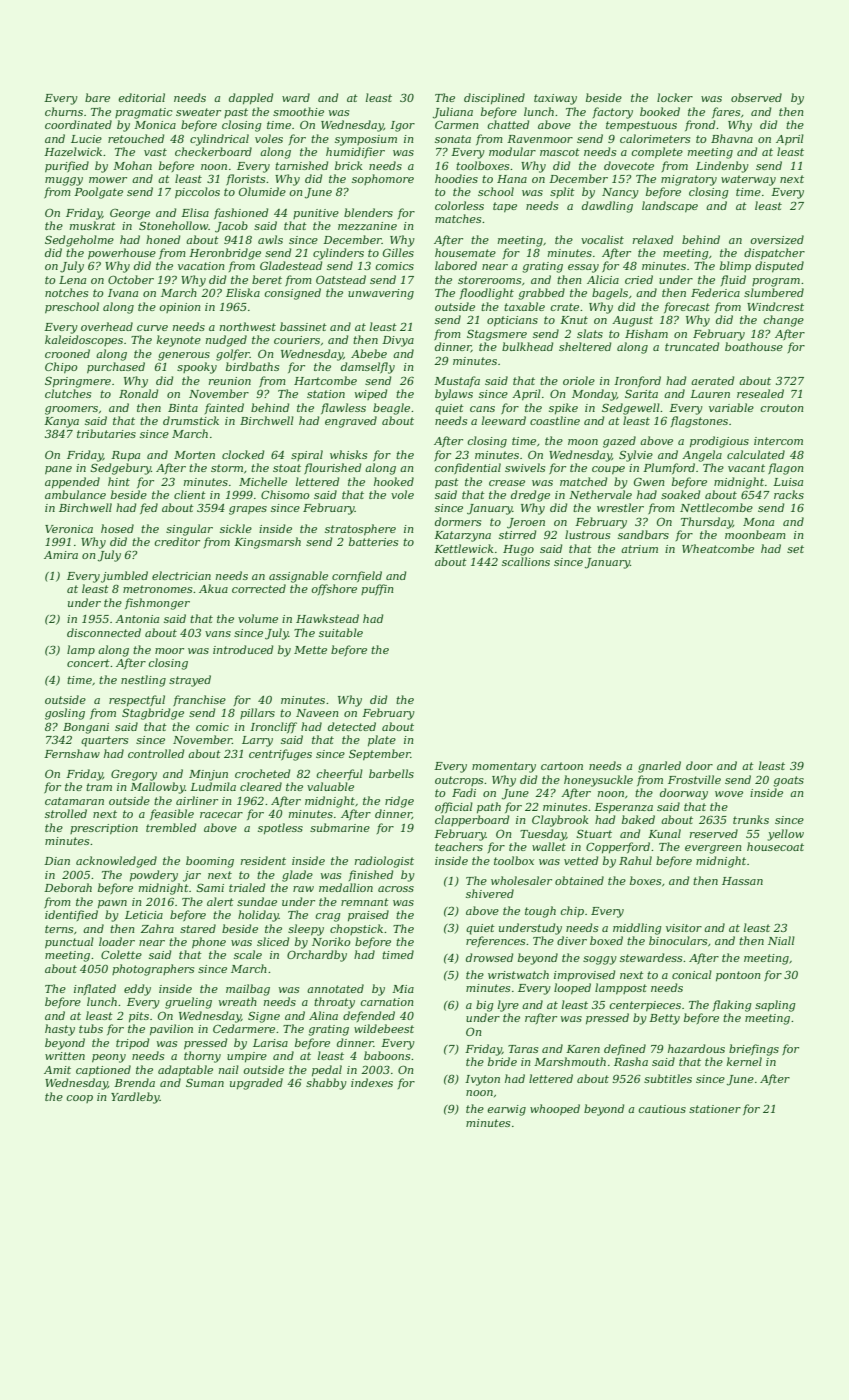 Image resolution: width=849 pixels, height=1400 pixels. What do you see at coordinates (639, 549) in the image?
I see `atrium` at bounding box center [639, 549].
